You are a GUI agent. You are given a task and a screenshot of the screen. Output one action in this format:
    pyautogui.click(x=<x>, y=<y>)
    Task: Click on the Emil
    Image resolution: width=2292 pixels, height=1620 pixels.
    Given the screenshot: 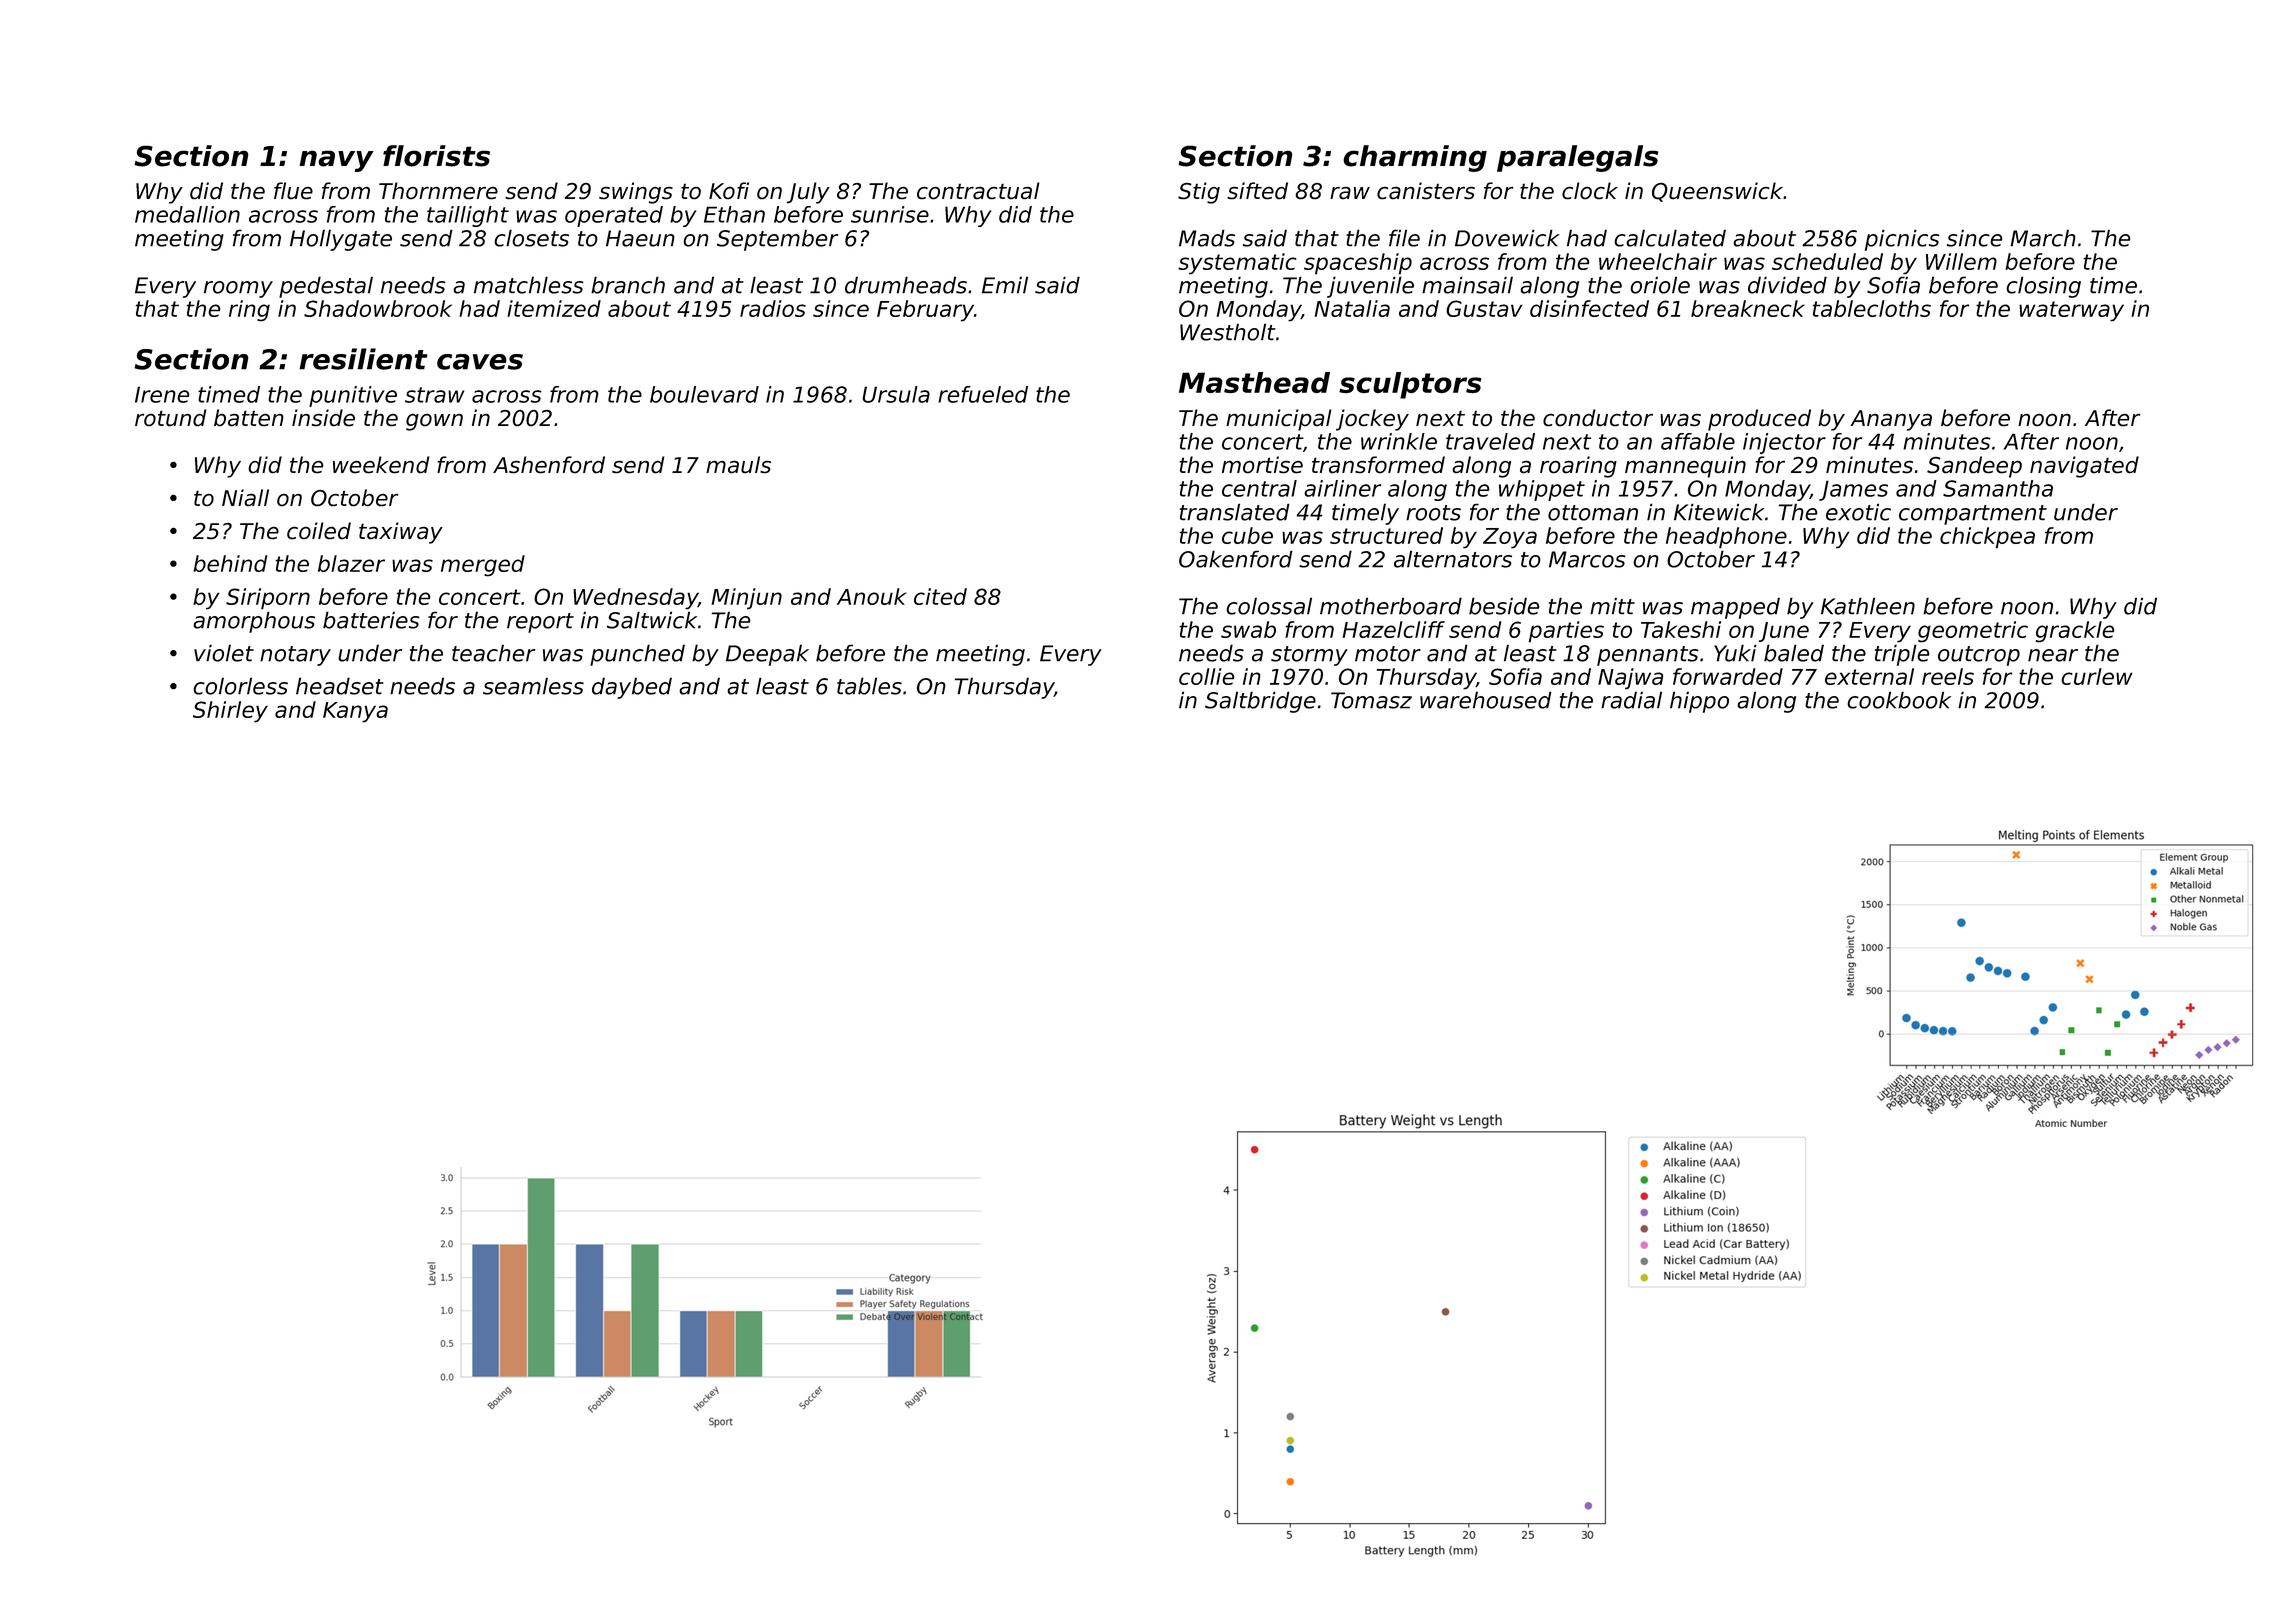 What is the action you would take?
    pyautogui.click(x=1005, y=285)
